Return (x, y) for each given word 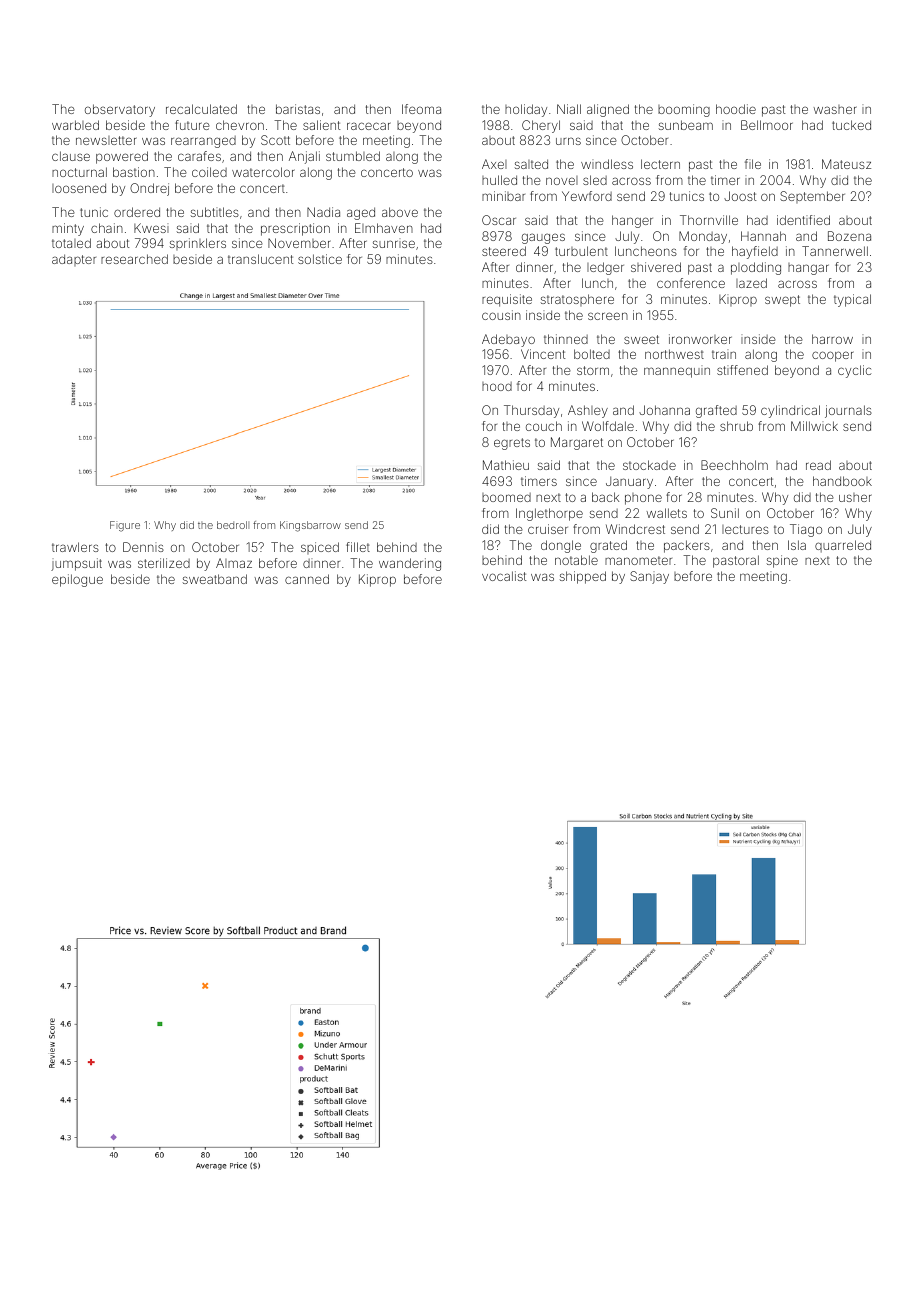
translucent (260, 259)
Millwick (814, 426)
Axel (494, 164)
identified (803, 220)
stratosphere (577, 300)
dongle (561, 546)
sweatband (215, 579)
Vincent (543, 354)
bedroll (233, 525)
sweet (641, 339)
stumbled (353, 156)
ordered (137, 212)
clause (71, 156)
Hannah (763, 236)
